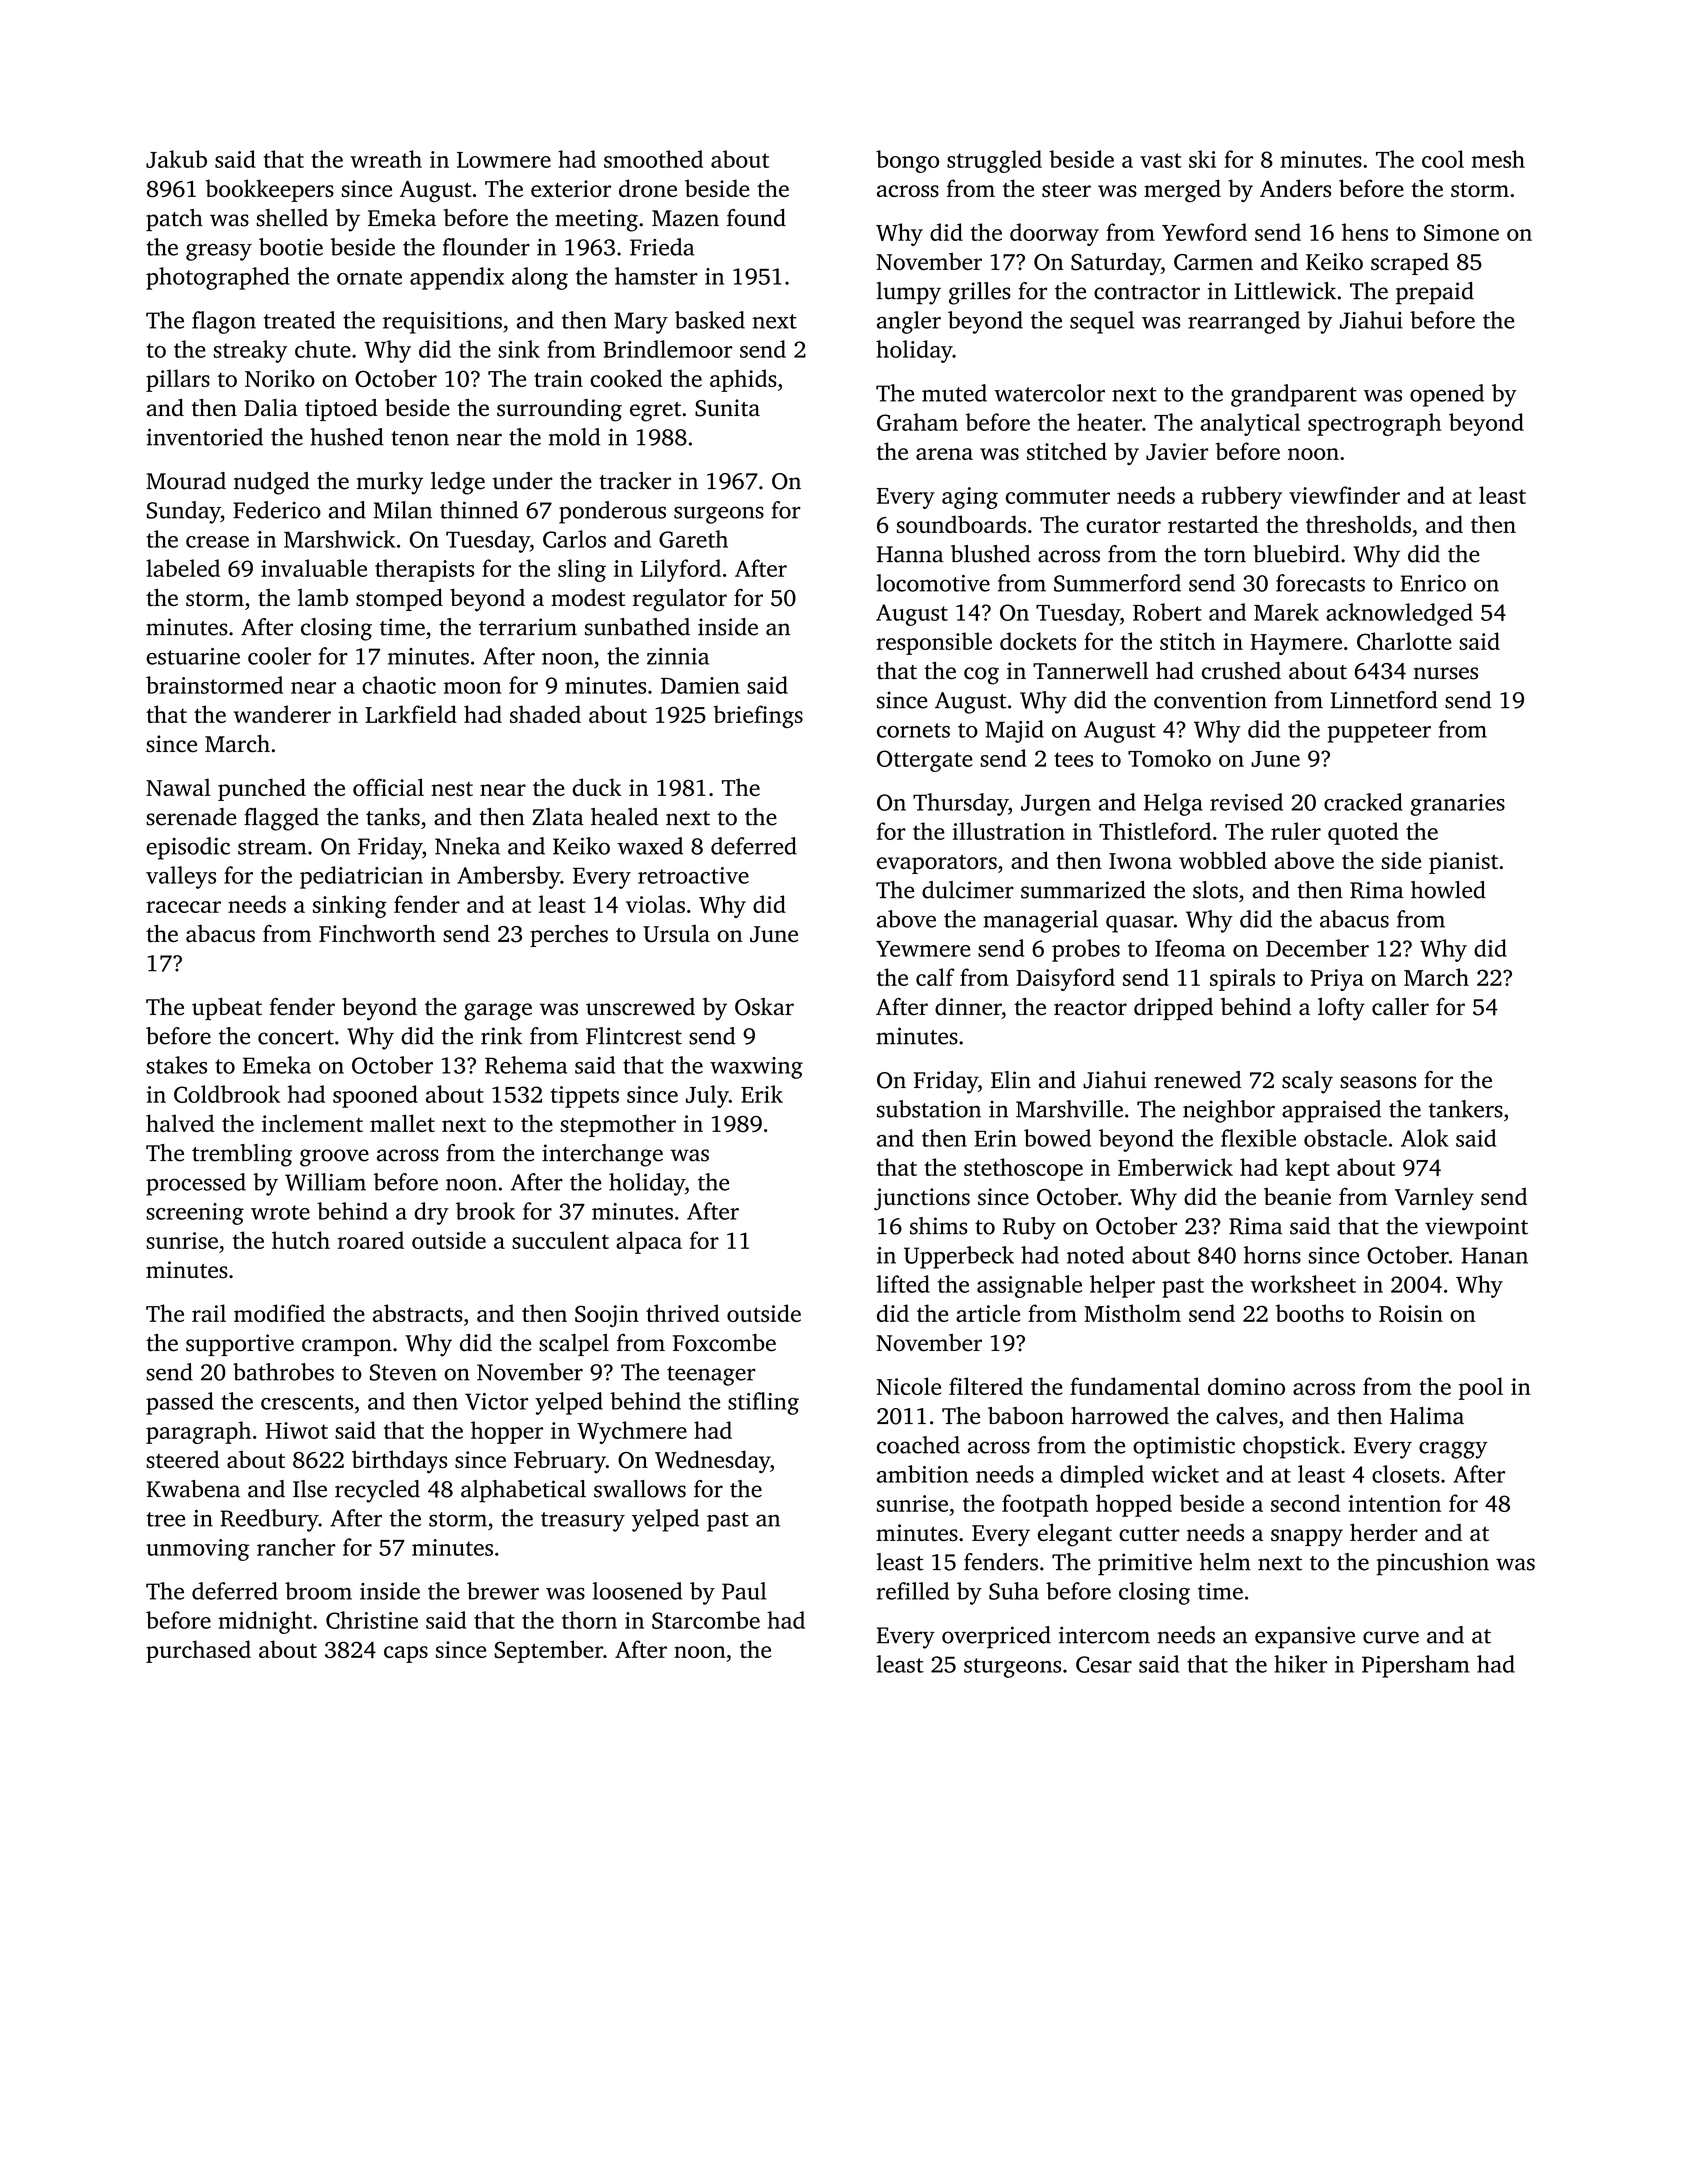  I want to click on Paul, so click(744, 1591).
